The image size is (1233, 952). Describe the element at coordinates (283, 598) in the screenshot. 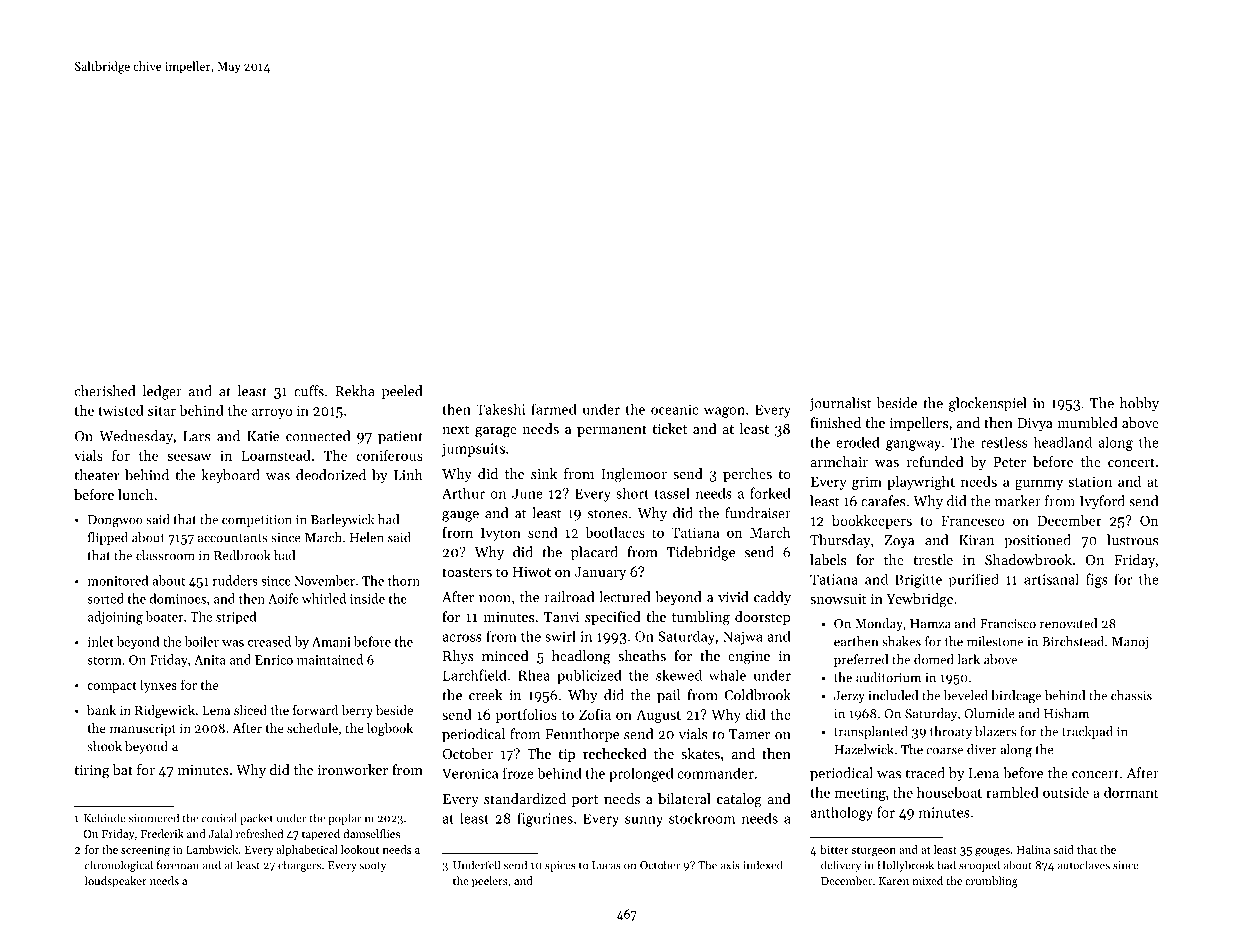

I see `Aoife` at that location.
